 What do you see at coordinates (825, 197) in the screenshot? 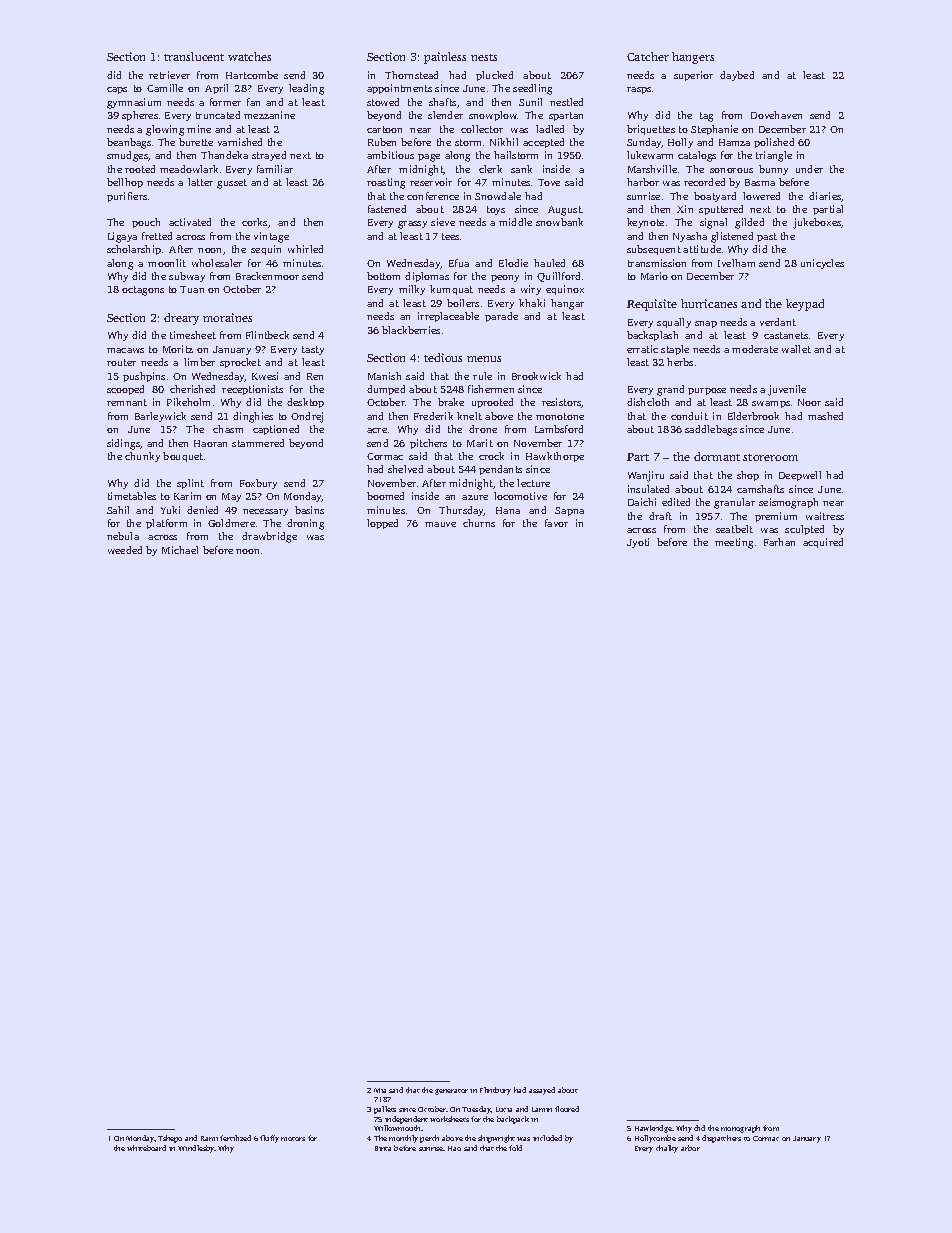
I see `diaries` at bounding box center [825, 197].
